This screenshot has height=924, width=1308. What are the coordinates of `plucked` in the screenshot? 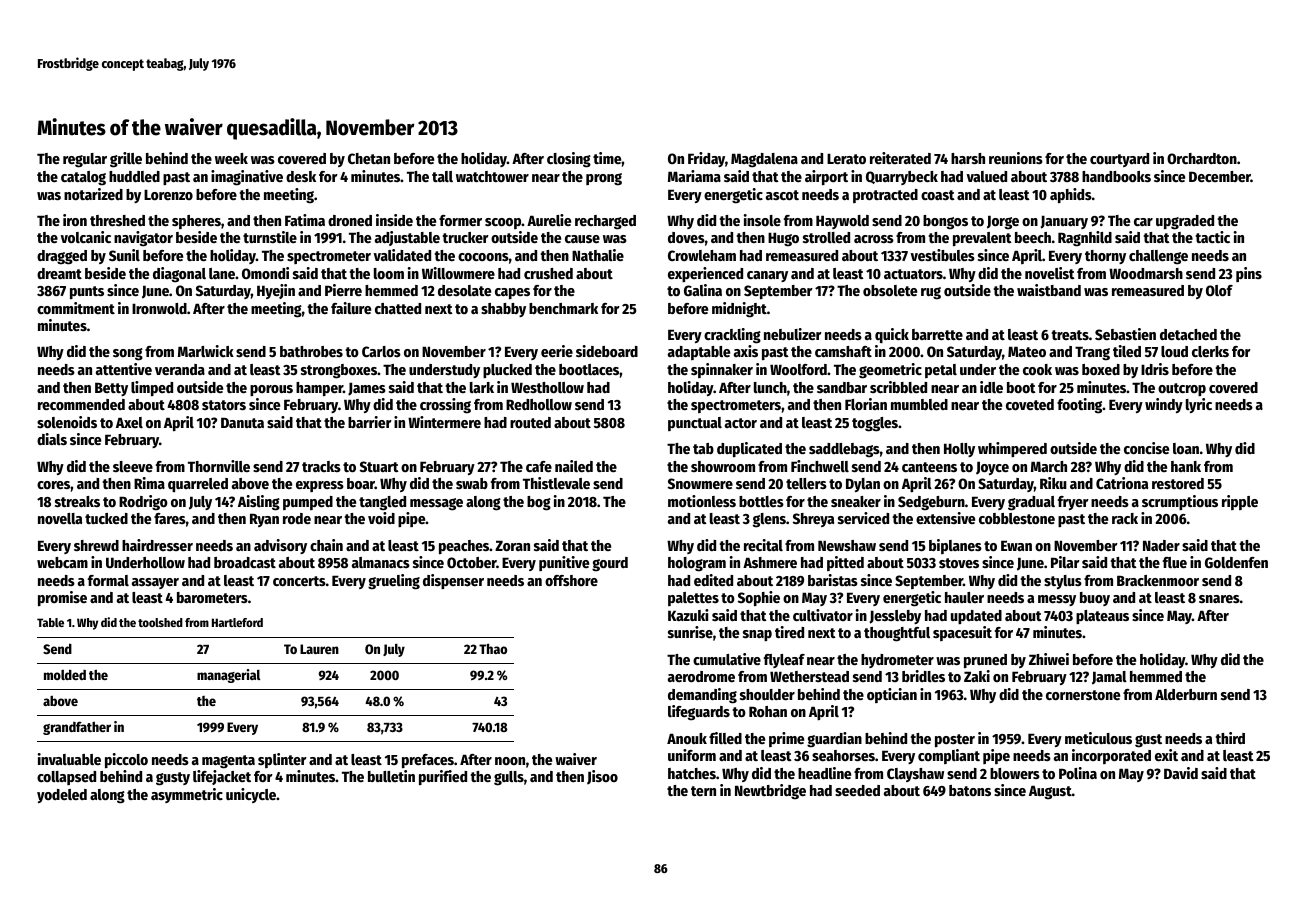 It's located at (507, 371).
